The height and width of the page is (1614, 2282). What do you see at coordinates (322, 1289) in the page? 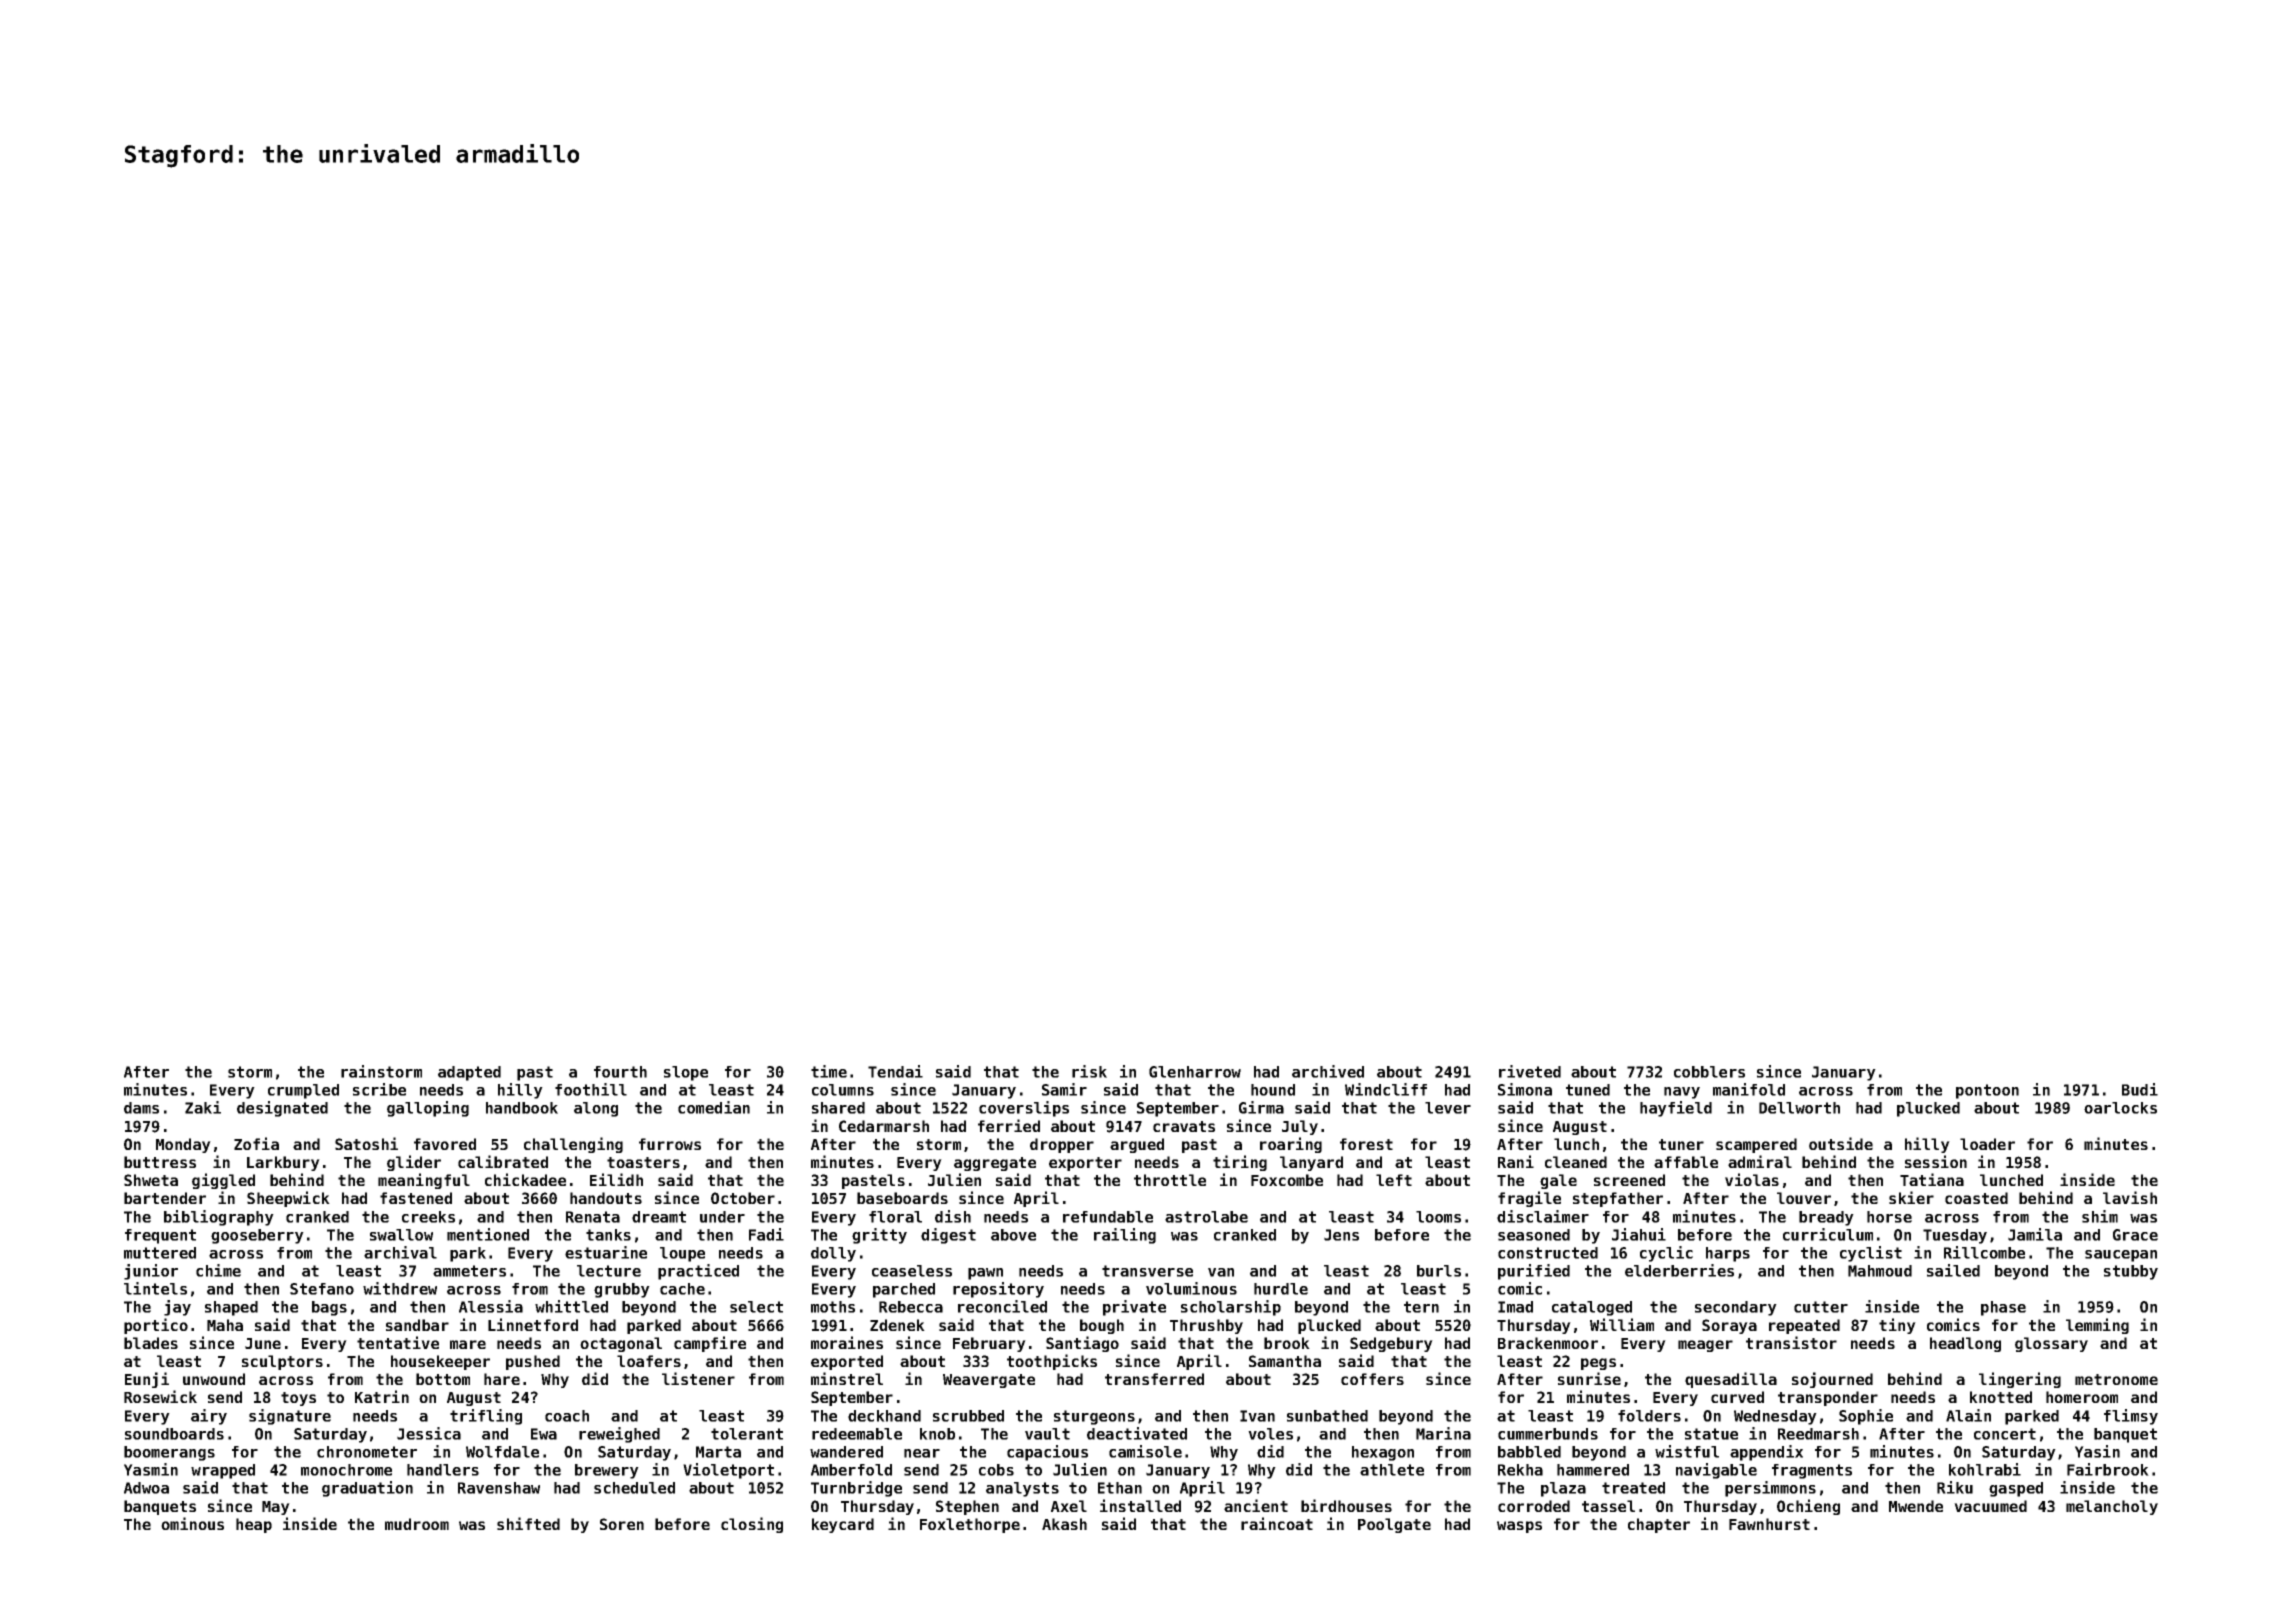
I see `Stefano` at bounding box center [322, 1289].
